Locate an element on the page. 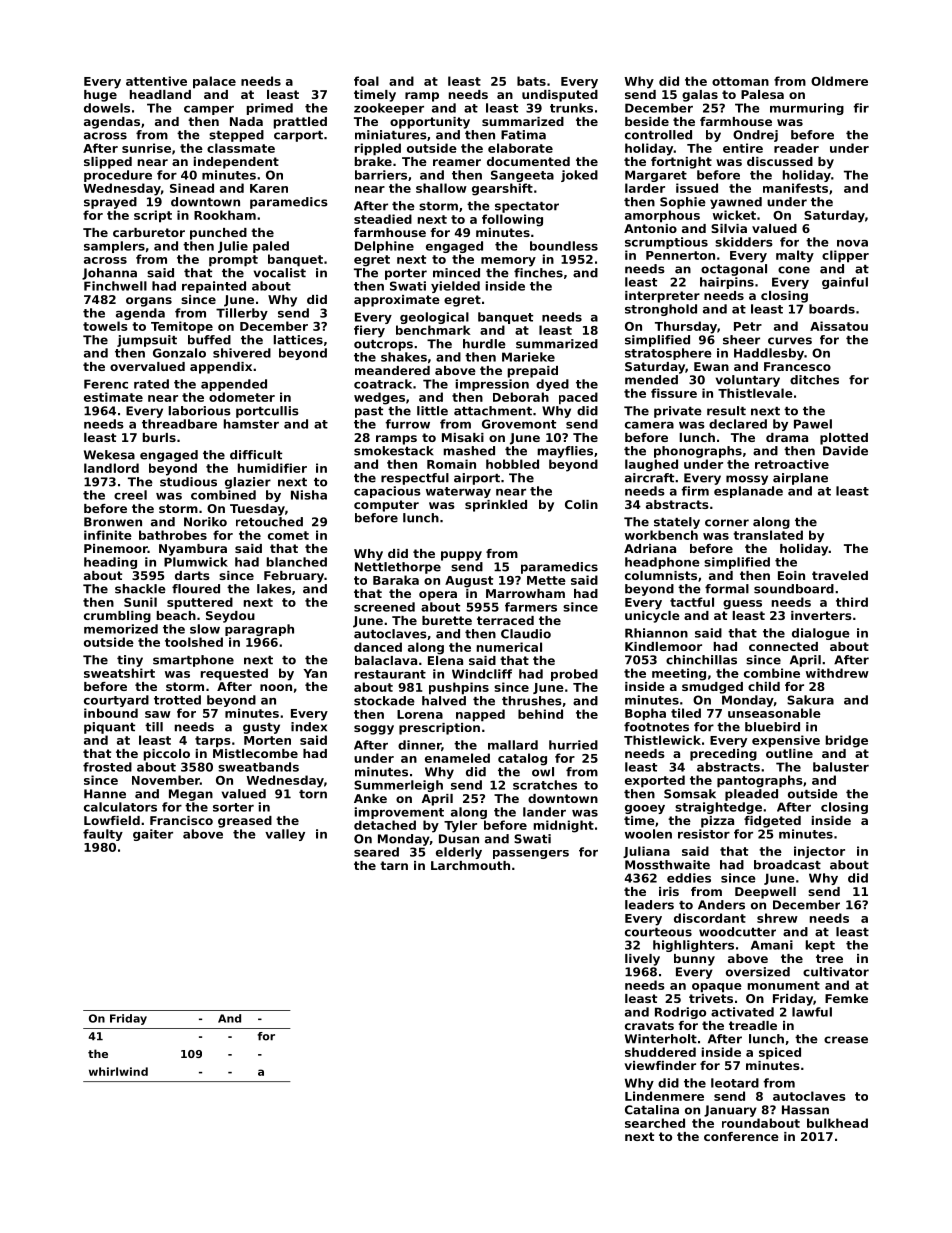 The width and height of the image is (952, 1233). faulty is located at coordinates (103, 835).
